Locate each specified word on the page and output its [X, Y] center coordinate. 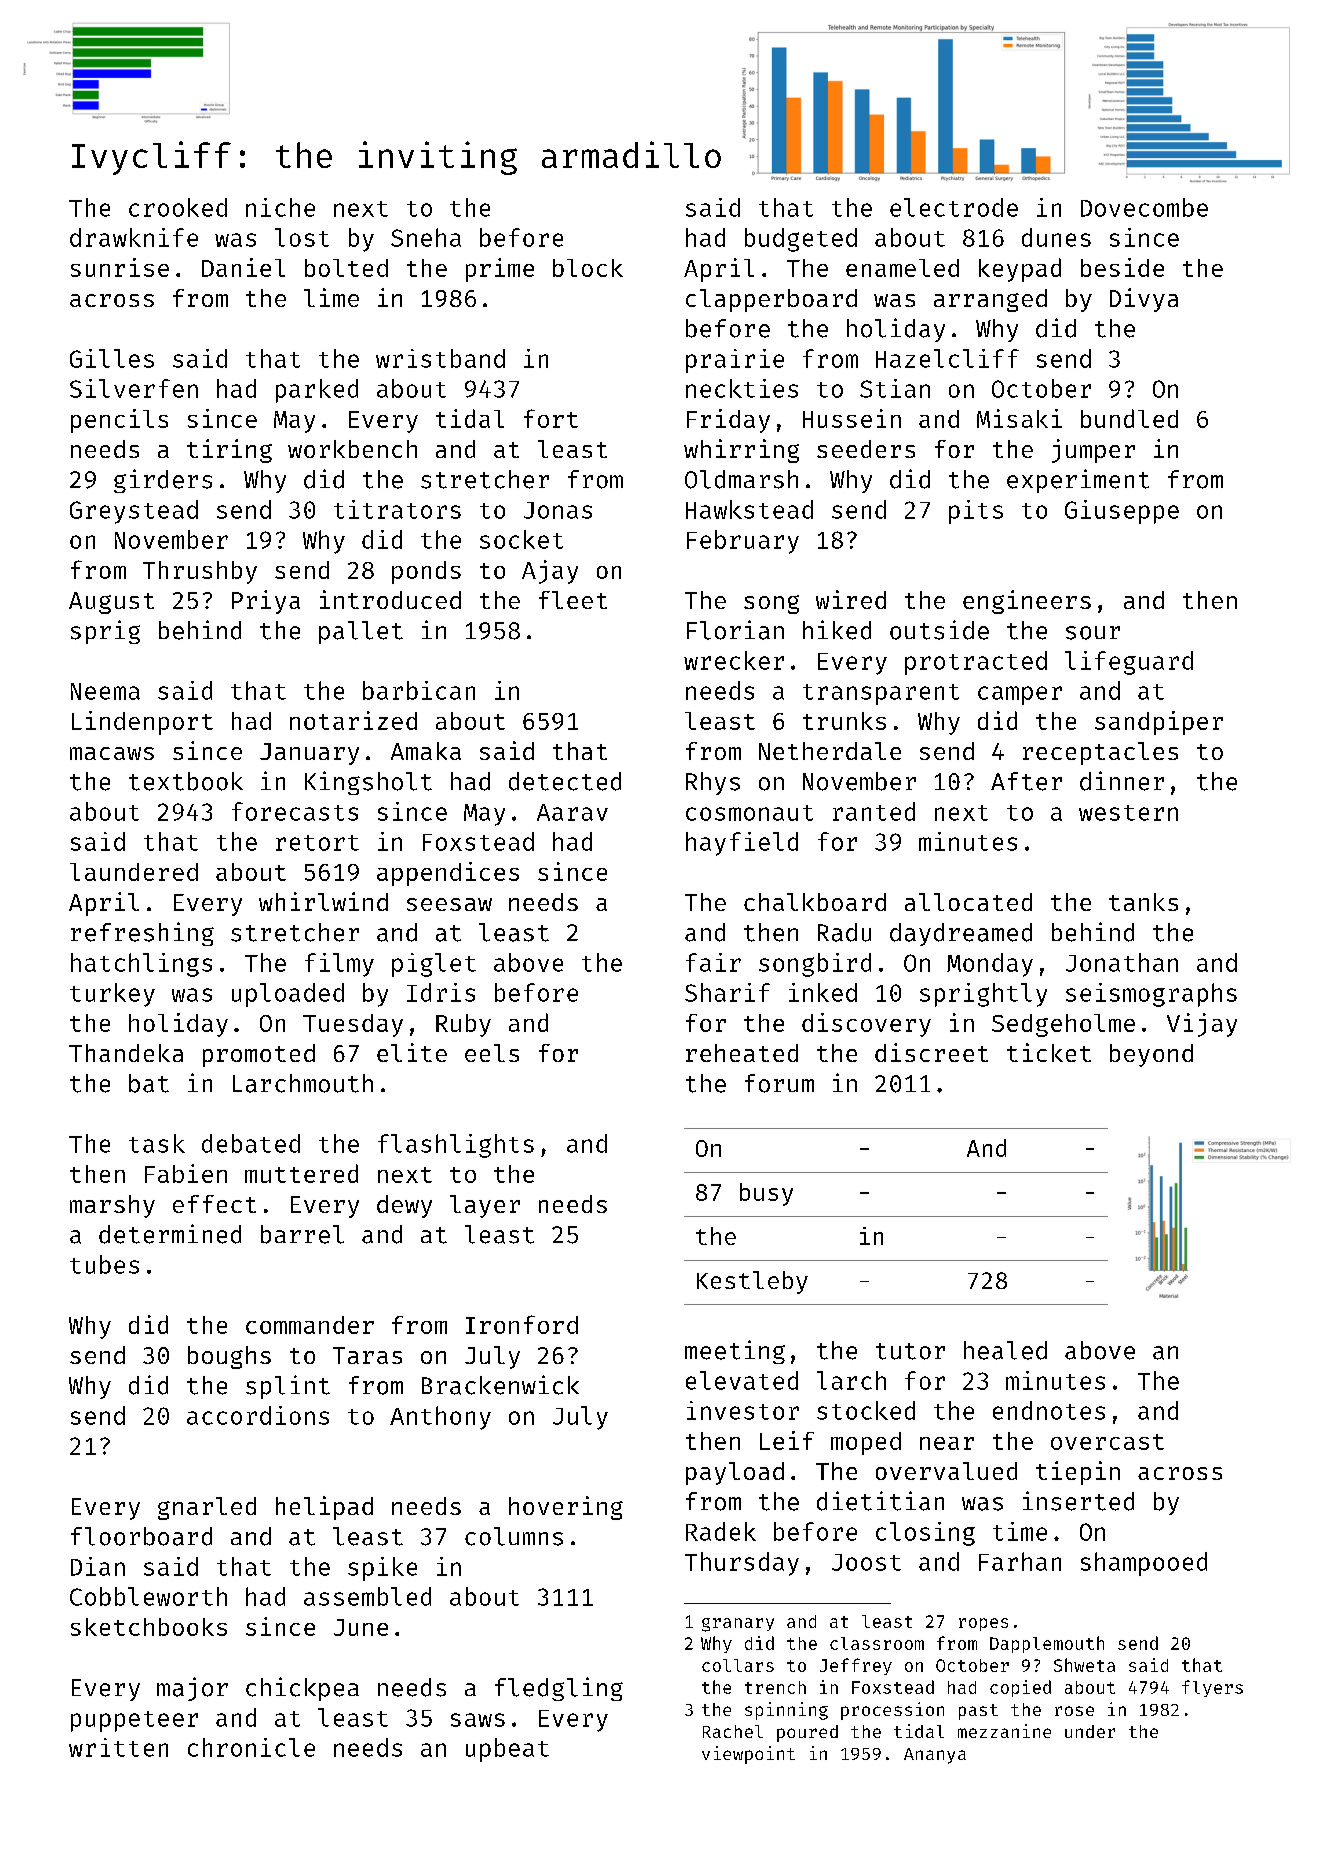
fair [713, 962]
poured [807, 1733]
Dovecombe [1144, 207]
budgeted [801, 240]
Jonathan [1122, 962]
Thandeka [126, 1053]
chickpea [302, 1689]
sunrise [120, 267]
